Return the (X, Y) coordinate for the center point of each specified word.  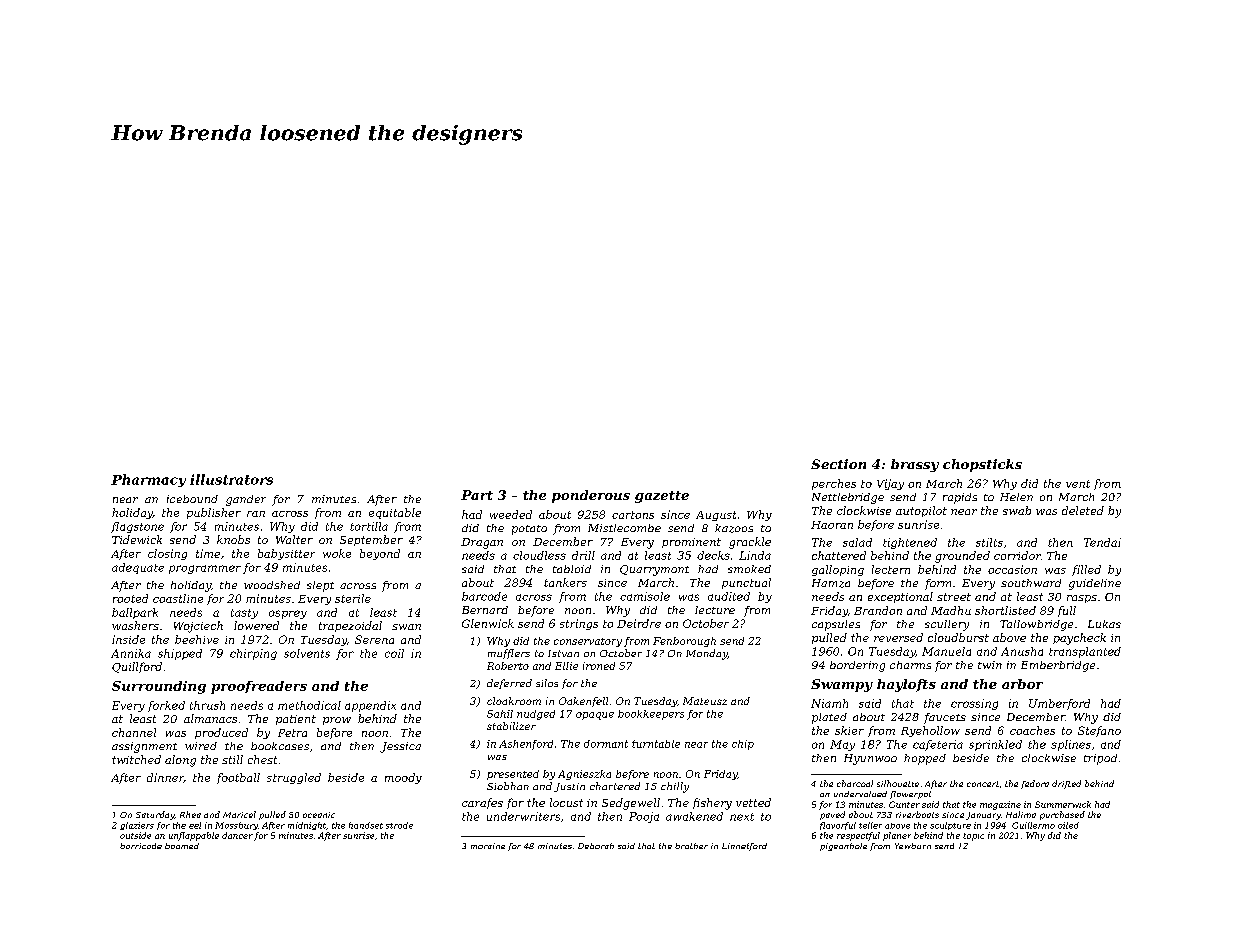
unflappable (194, 836)
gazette (662, 497)
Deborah (596, 846)
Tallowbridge (1036, 625)
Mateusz (705, 701)
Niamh (829, 703)
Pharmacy (148, 480)
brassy (915, 465)
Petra (292, 733)
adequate (138, 568)
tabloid (572, 569)
